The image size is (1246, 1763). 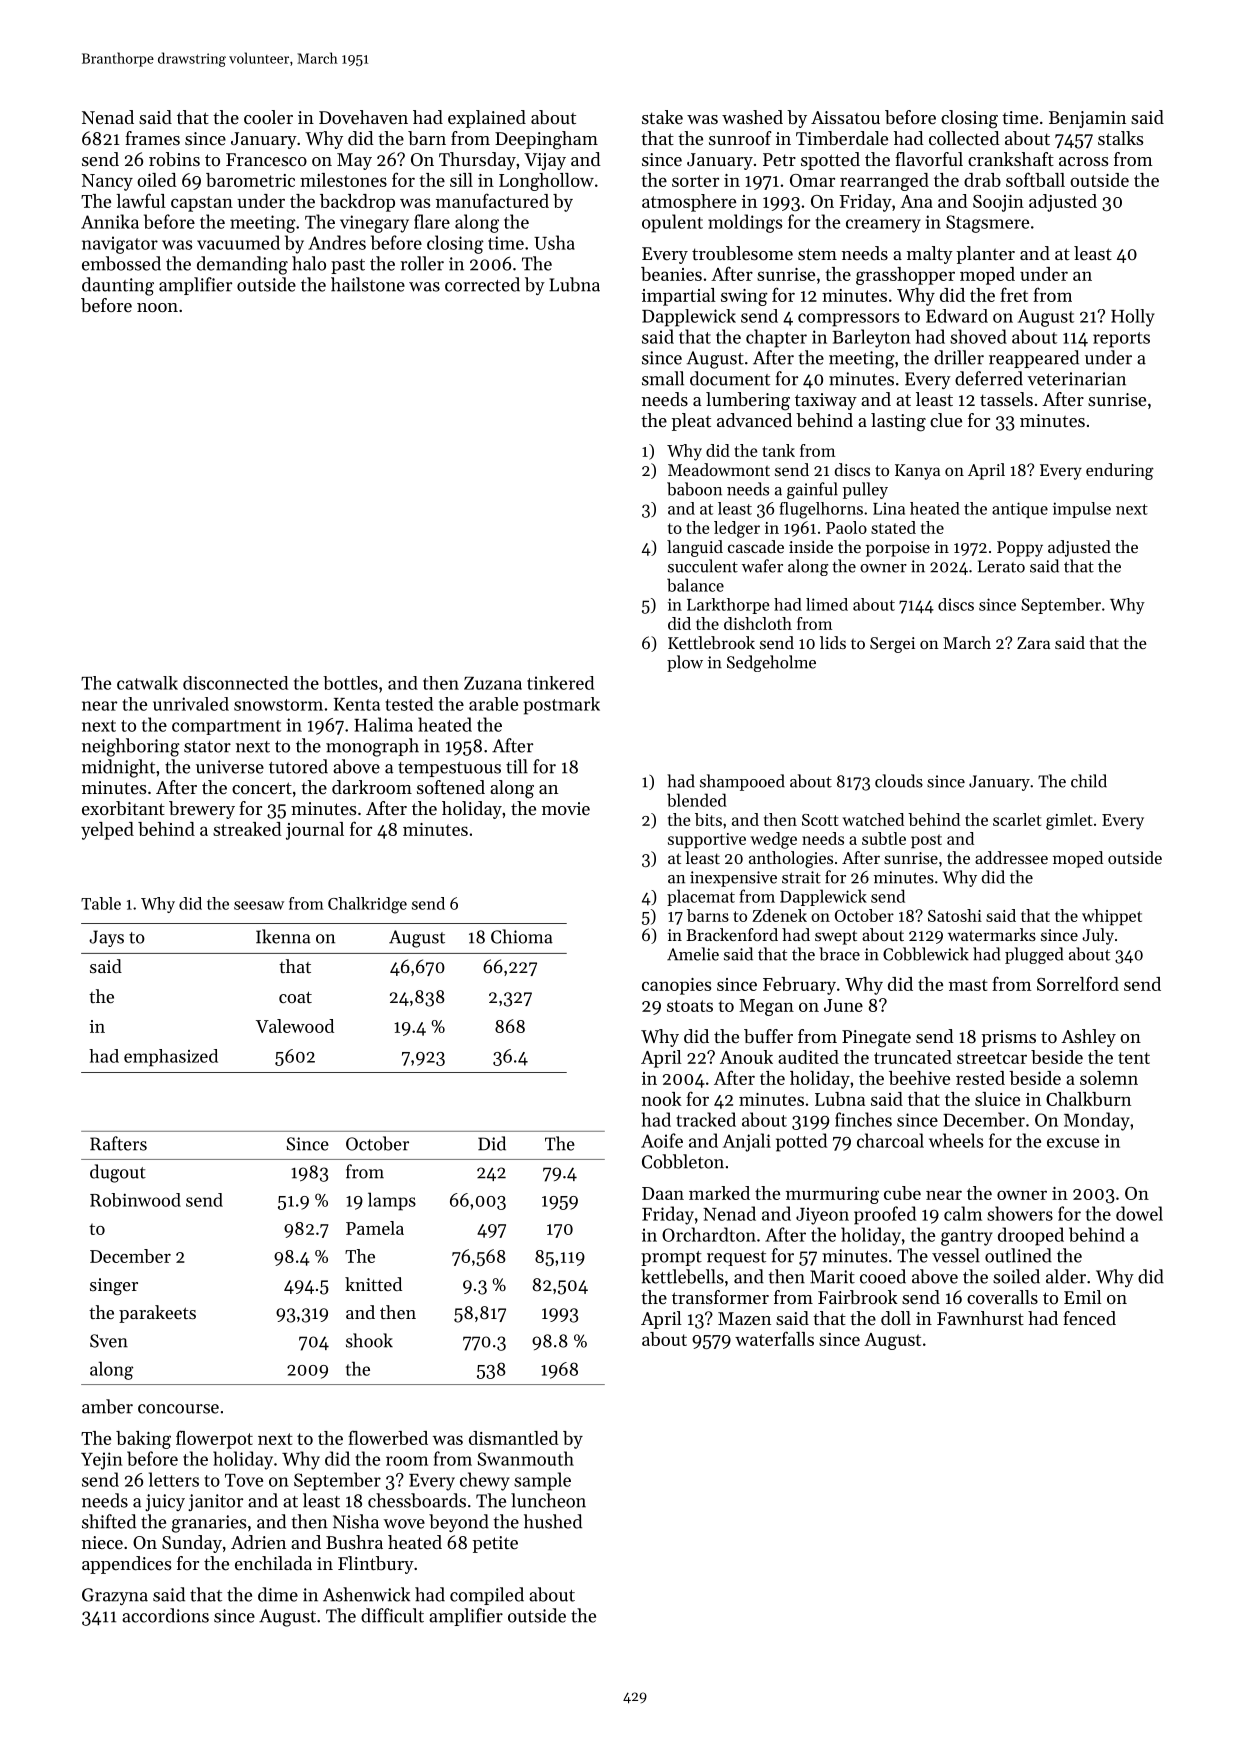 What do you see at coordinates (487, 1596) in the screenshot?
I see `compiled` at bounding box center [487, 1596].
